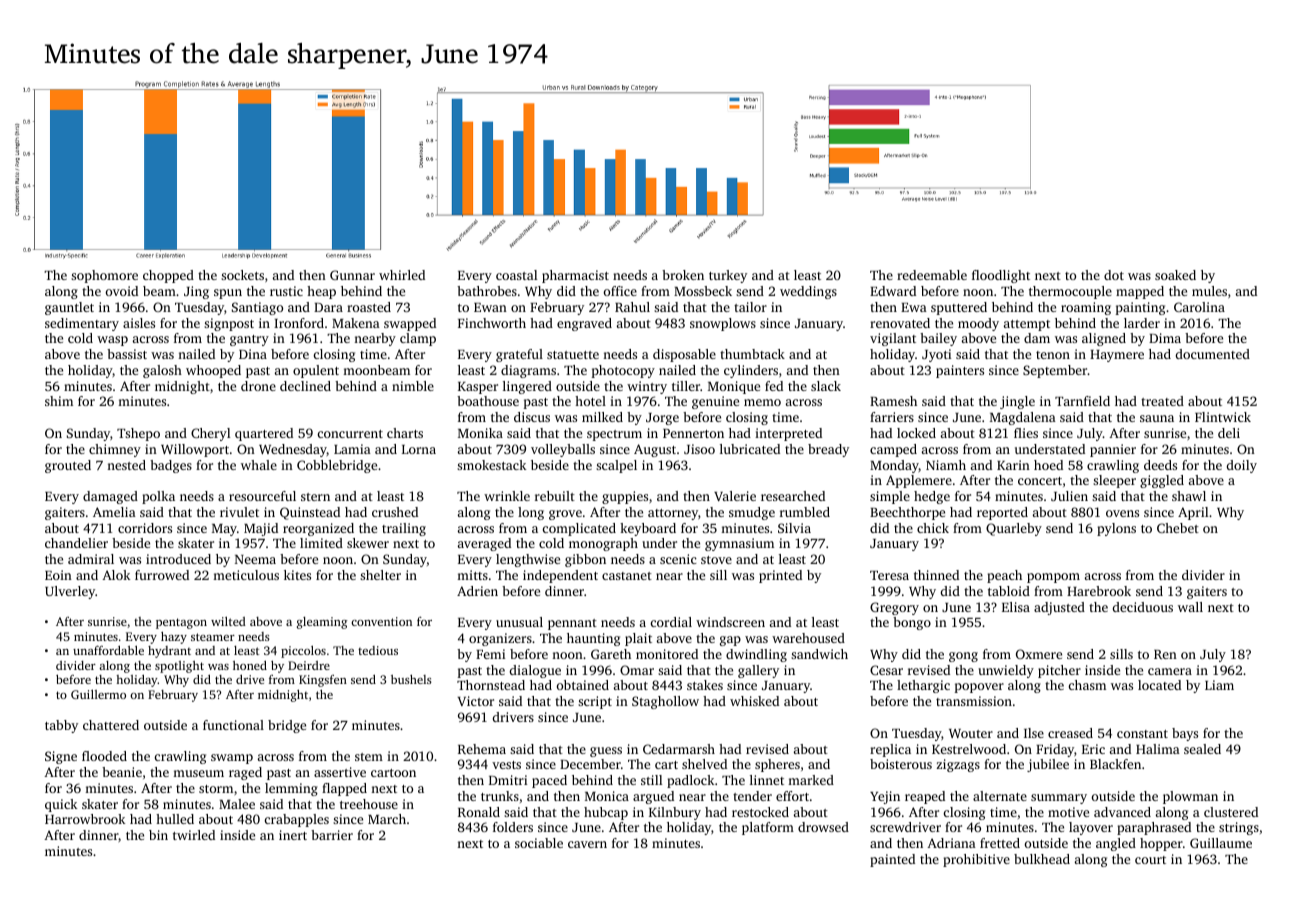  Describe the element at coordinates (114, 512) in the screenshot. I see `Amelia` at that location.
